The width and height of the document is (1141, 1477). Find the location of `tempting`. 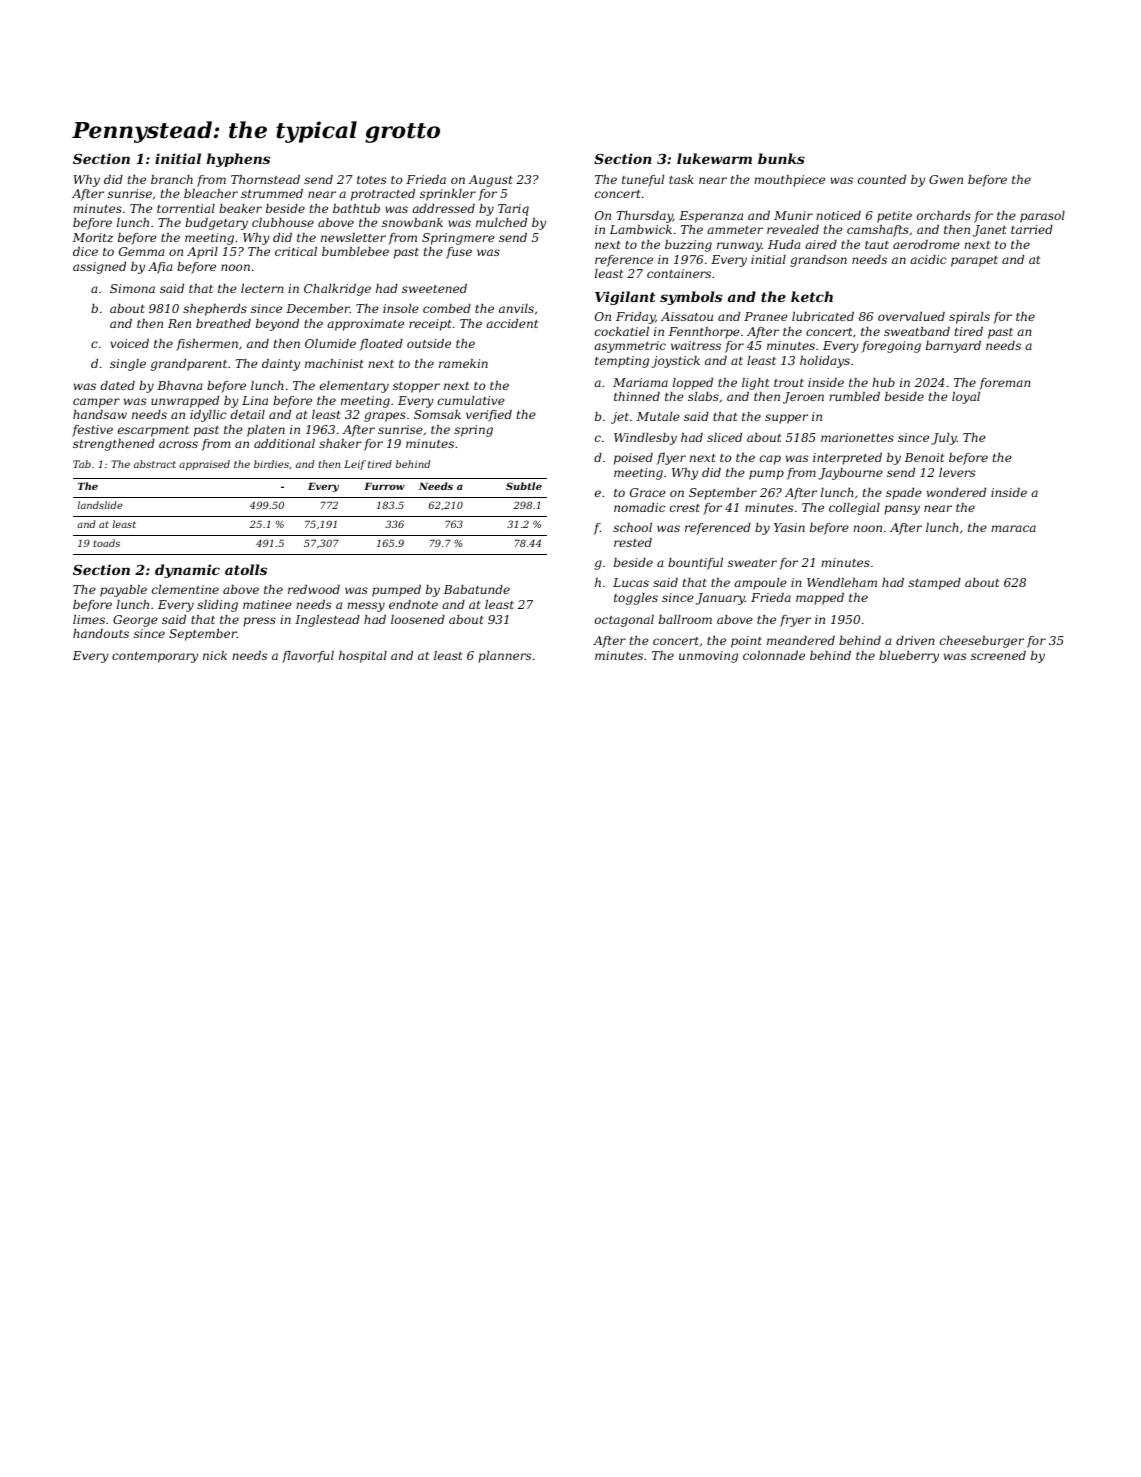

tempting is located at coordinates (622, 362).
